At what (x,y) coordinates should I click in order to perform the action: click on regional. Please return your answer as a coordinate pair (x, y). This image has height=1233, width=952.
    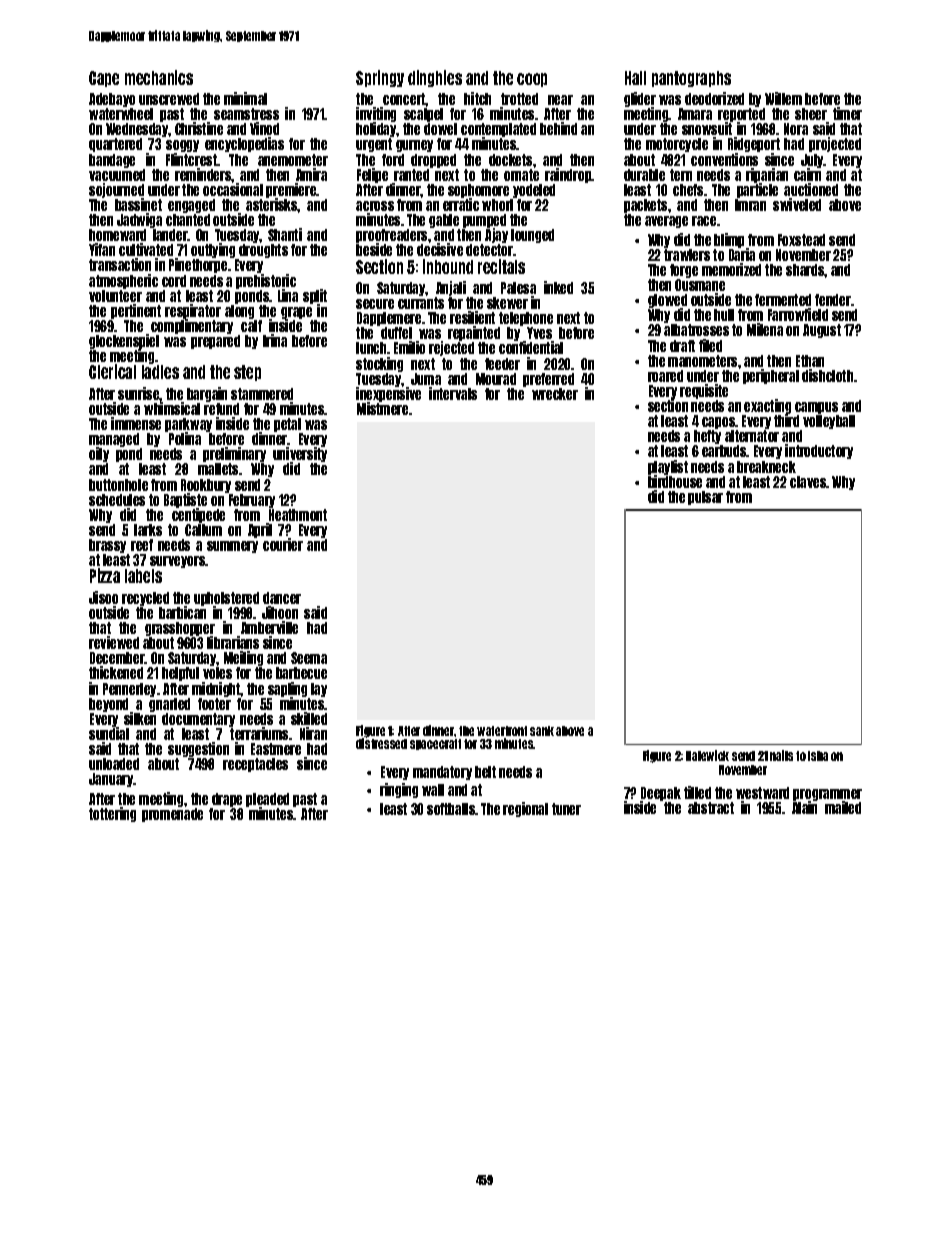
    Looking at the image, I should click on (525, 809).
